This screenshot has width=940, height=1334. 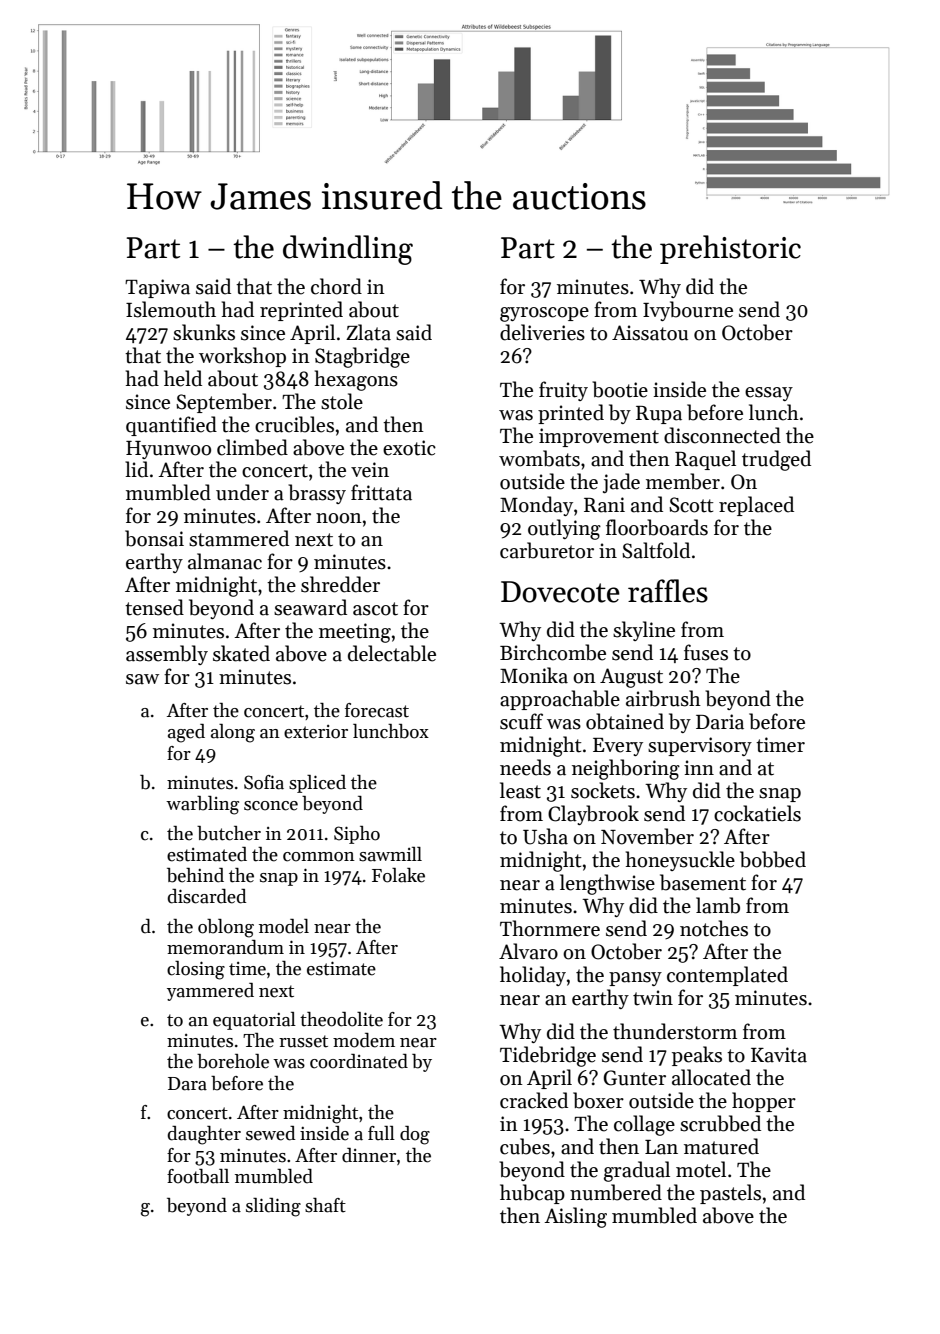 I want to click on Zlata, so click(x=368, y=332).
